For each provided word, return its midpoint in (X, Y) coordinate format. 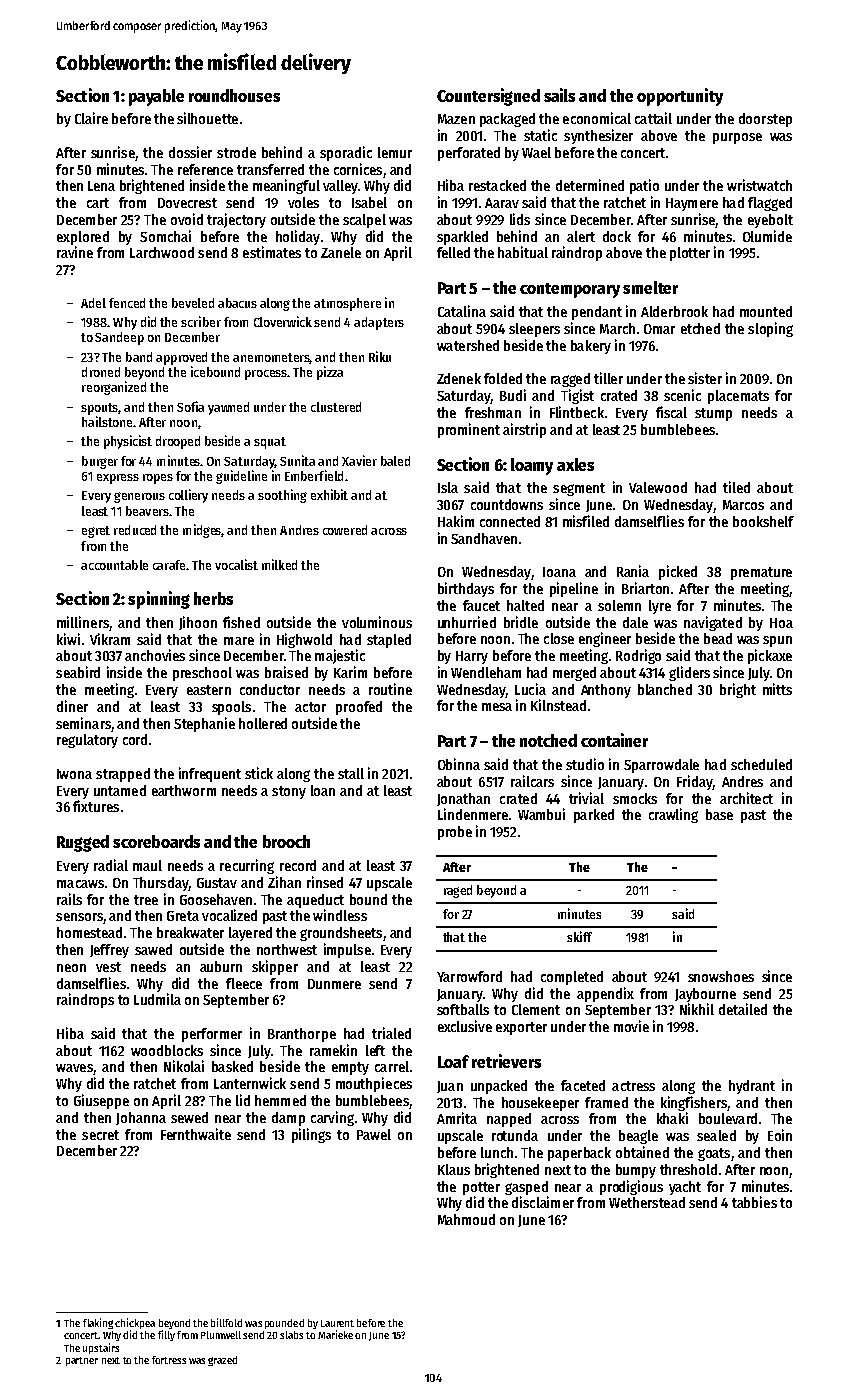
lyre (660, 607)
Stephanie (204, 724)
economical (597, 118)
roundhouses (234, 95)
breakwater (190, 932)
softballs (463, 1009)
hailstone (107, 421)
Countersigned (488, 97)
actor (310, 707)
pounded (284, 1324)
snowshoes (721, 976)
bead (718, 638)
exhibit (329, 494)
